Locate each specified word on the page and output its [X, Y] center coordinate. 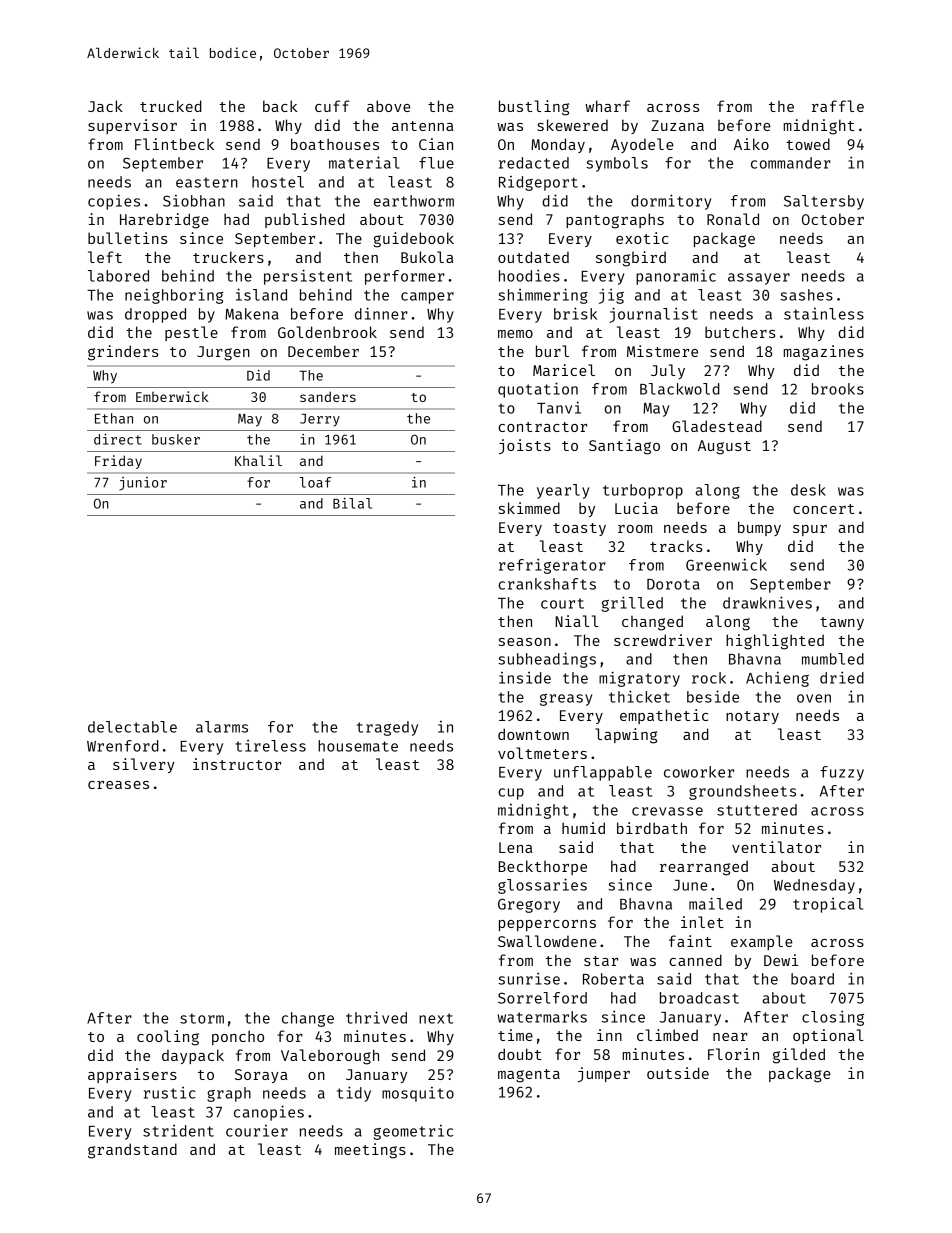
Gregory [529, 905]
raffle [838, 106]
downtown [533, 734]
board [812, 979]
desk [808, 490]
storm [202, 1018]
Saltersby [824, 202]
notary [752, 717]
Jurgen [223, 353]
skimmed [529, 508]
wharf [607, 106]
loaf [315, 482]
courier [257, 1131]
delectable [132, 727]
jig [611, 296]
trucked [171, 106]
